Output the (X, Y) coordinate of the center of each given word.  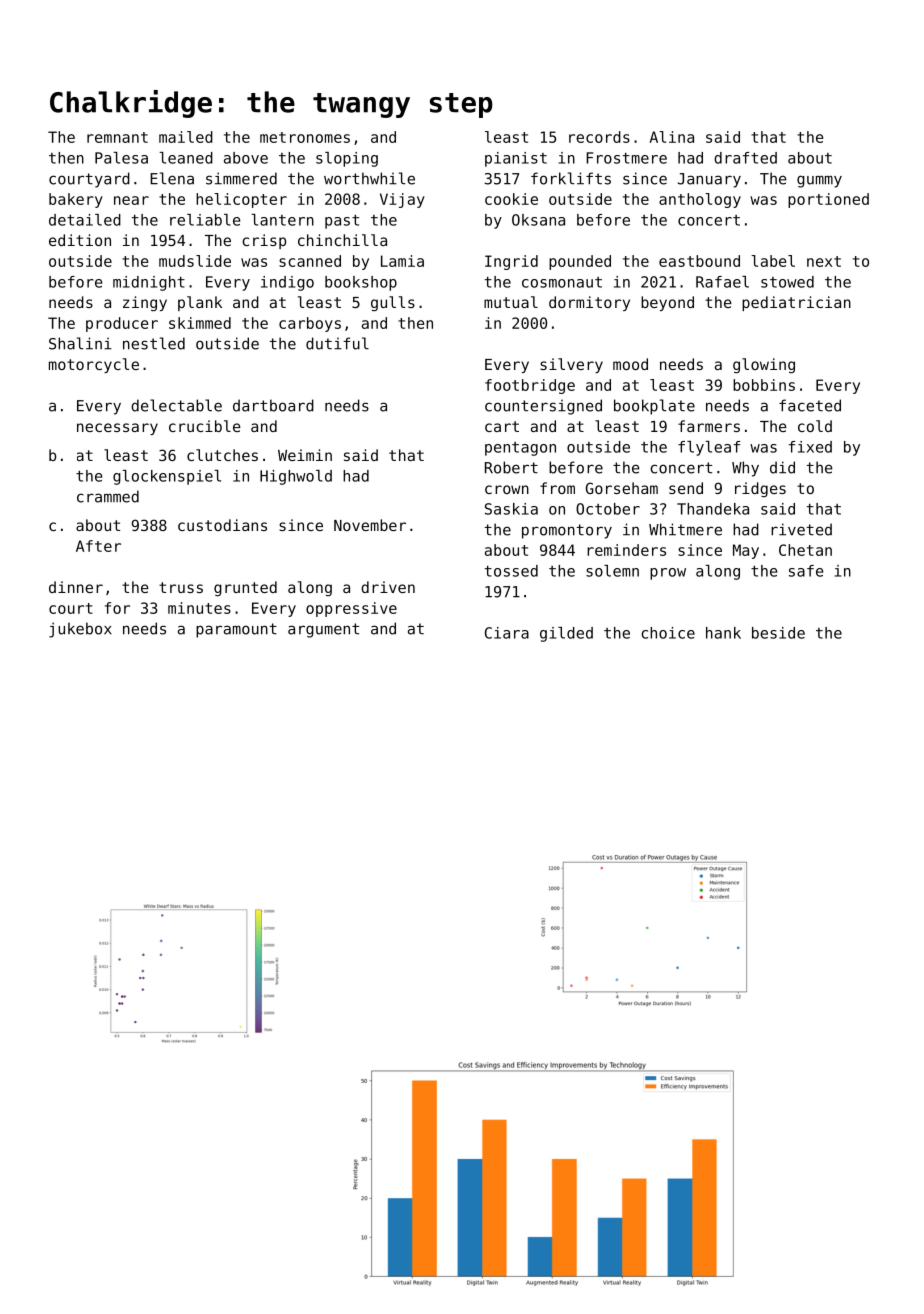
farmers (709, 426)
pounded (580, 262)
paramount (236, 630)
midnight (149, 283)
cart (502, 426)
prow (668, 574)
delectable (176, 405)
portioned (828, 200)
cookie (511, 199)
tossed (511, 571)
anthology (700, 200)
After (98, 546)
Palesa (121, 158)
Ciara (507, 633)
